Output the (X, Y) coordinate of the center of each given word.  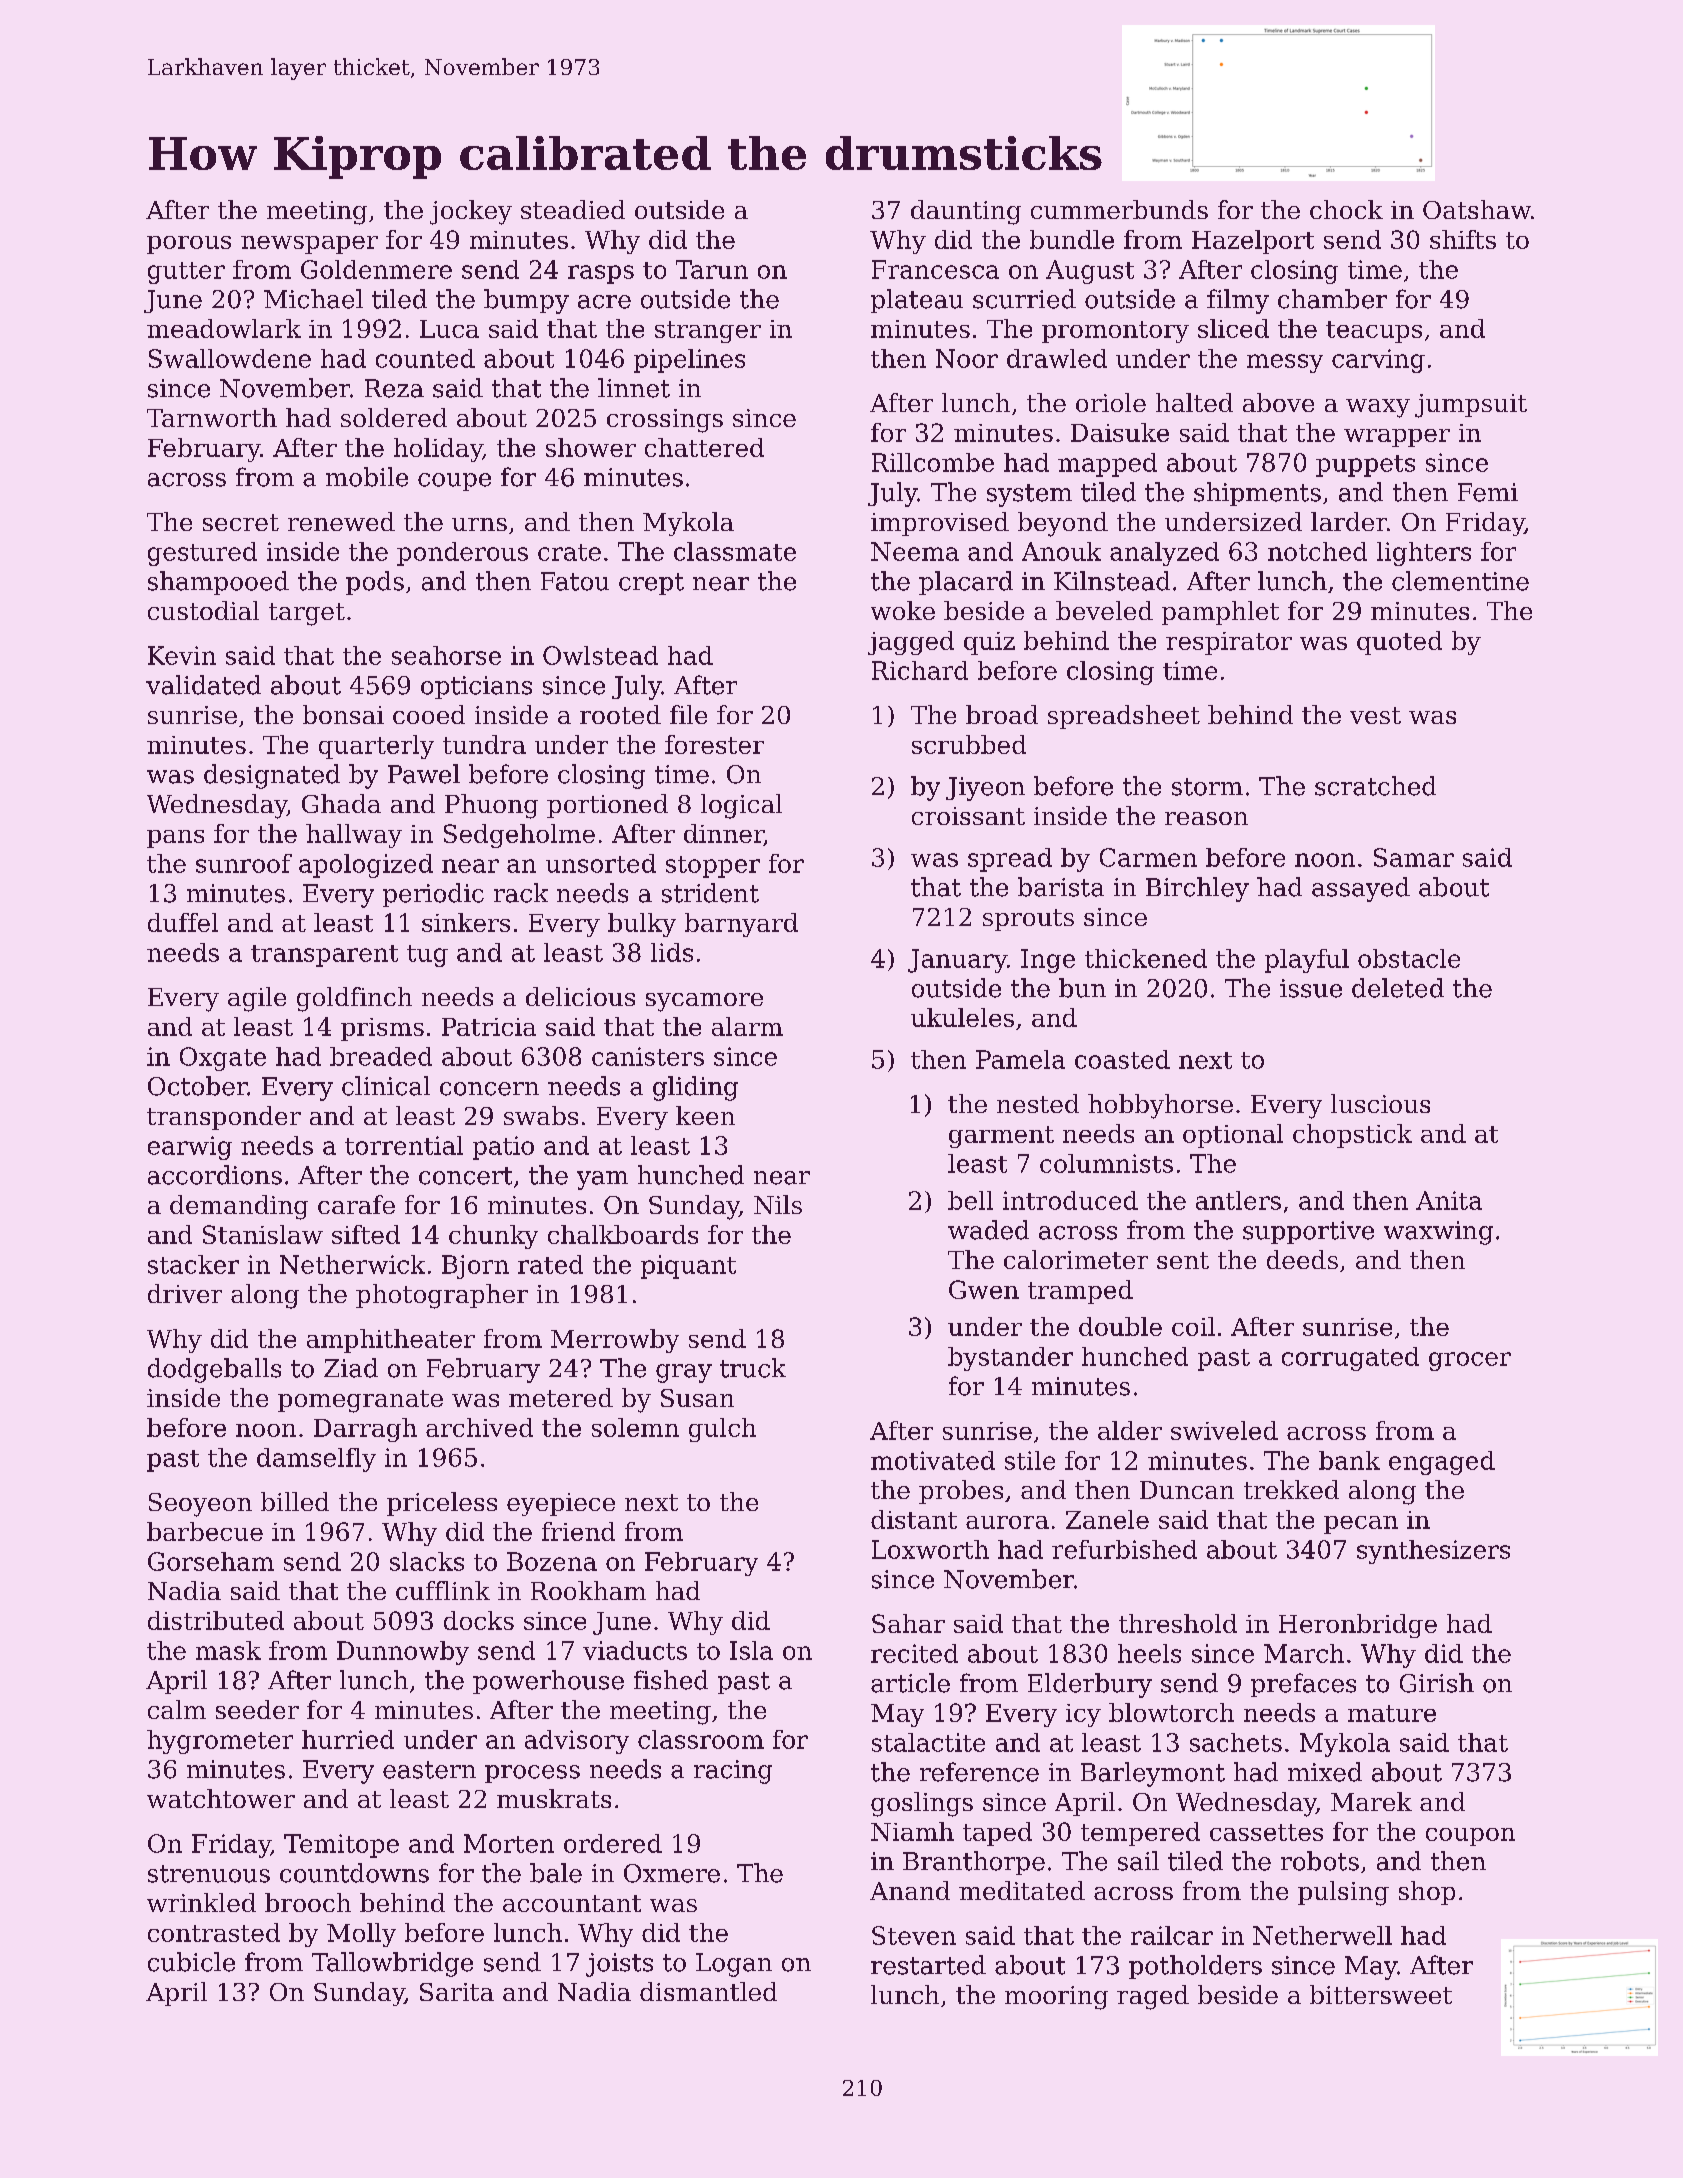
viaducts (635, 1650)
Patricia (489, 1027)
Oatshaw (1477, 209)
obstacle (1409, 958)
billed (295, 1501)
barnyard (741, 925)
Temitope (341, 1846)
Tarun (712, 269)
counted (425, 358)
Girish (1437, 1683)
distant (914, 1519)
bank (1349, 1460)
